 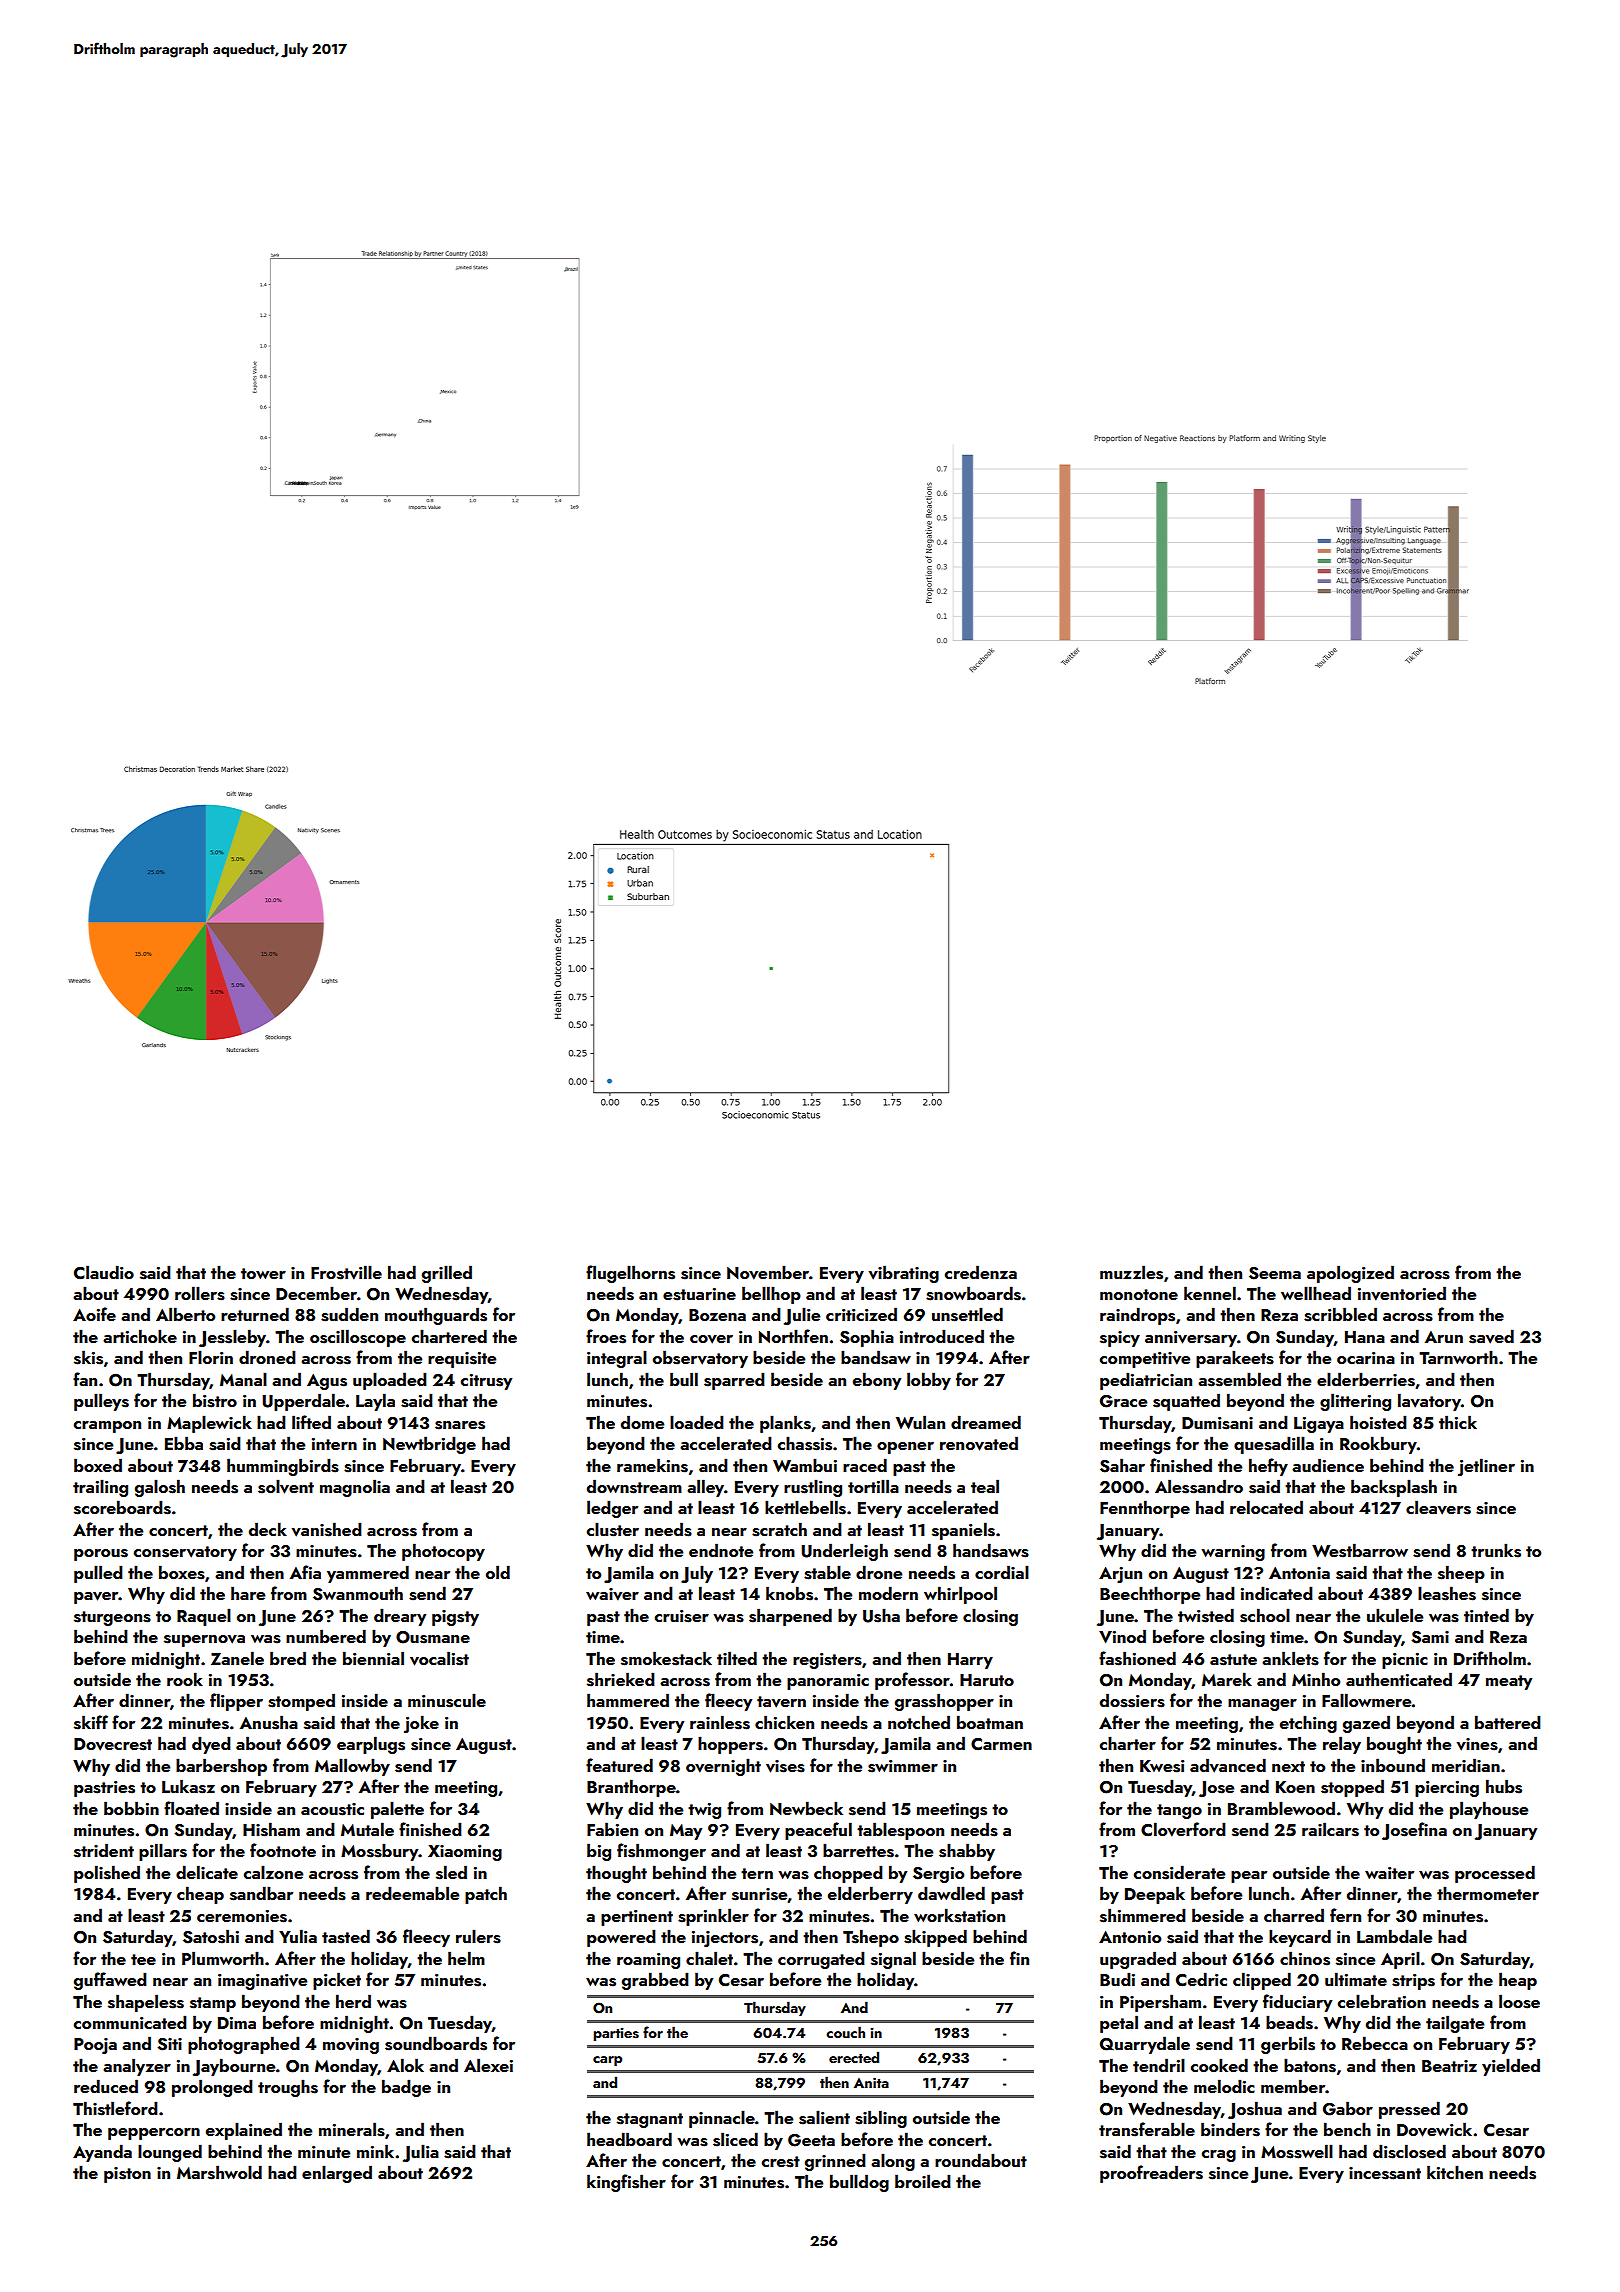 I want to click on snowboards, so click(x=973, y=1293).
